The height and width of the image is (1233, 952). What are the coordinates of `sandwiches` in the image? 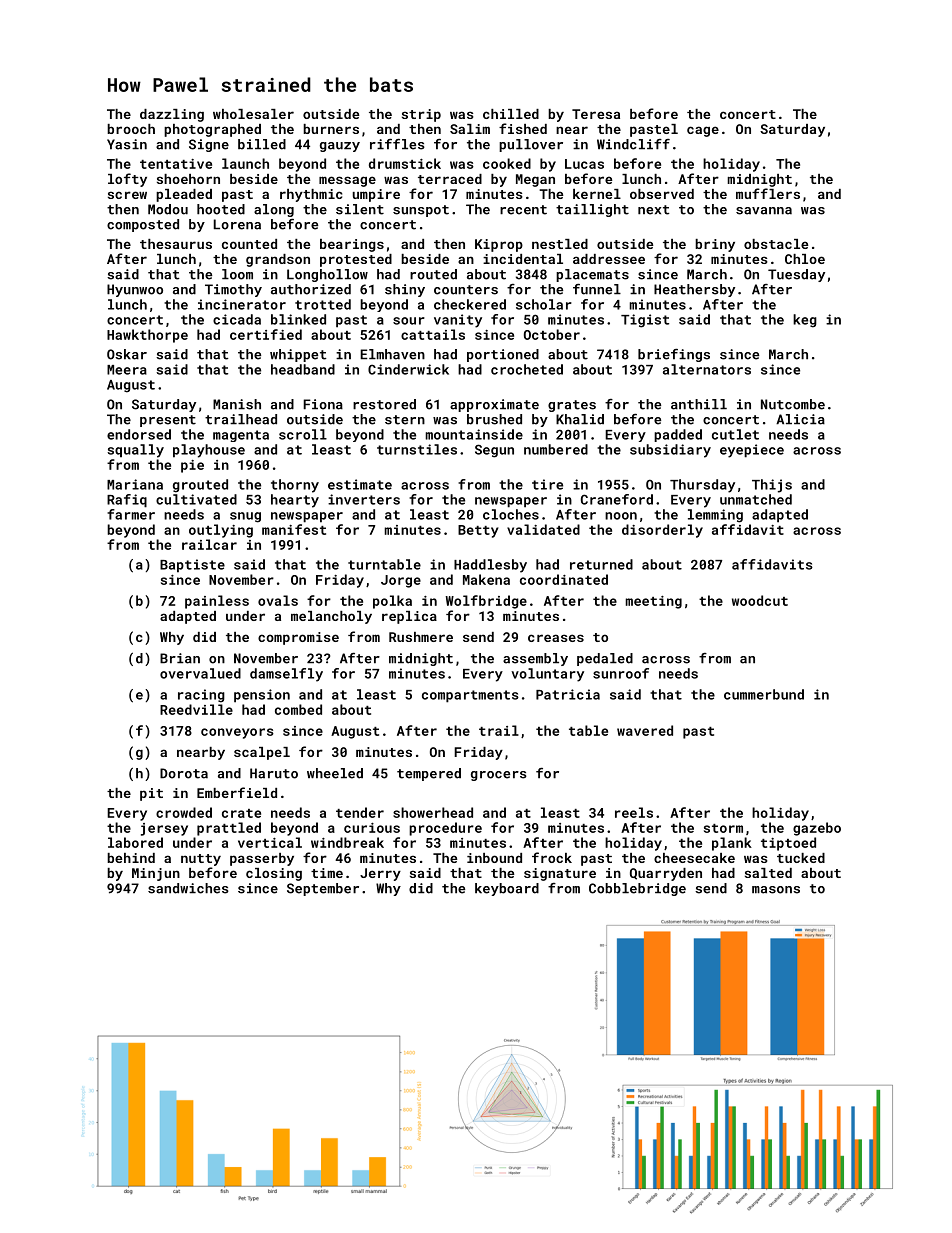 It's located at (188, 888).
